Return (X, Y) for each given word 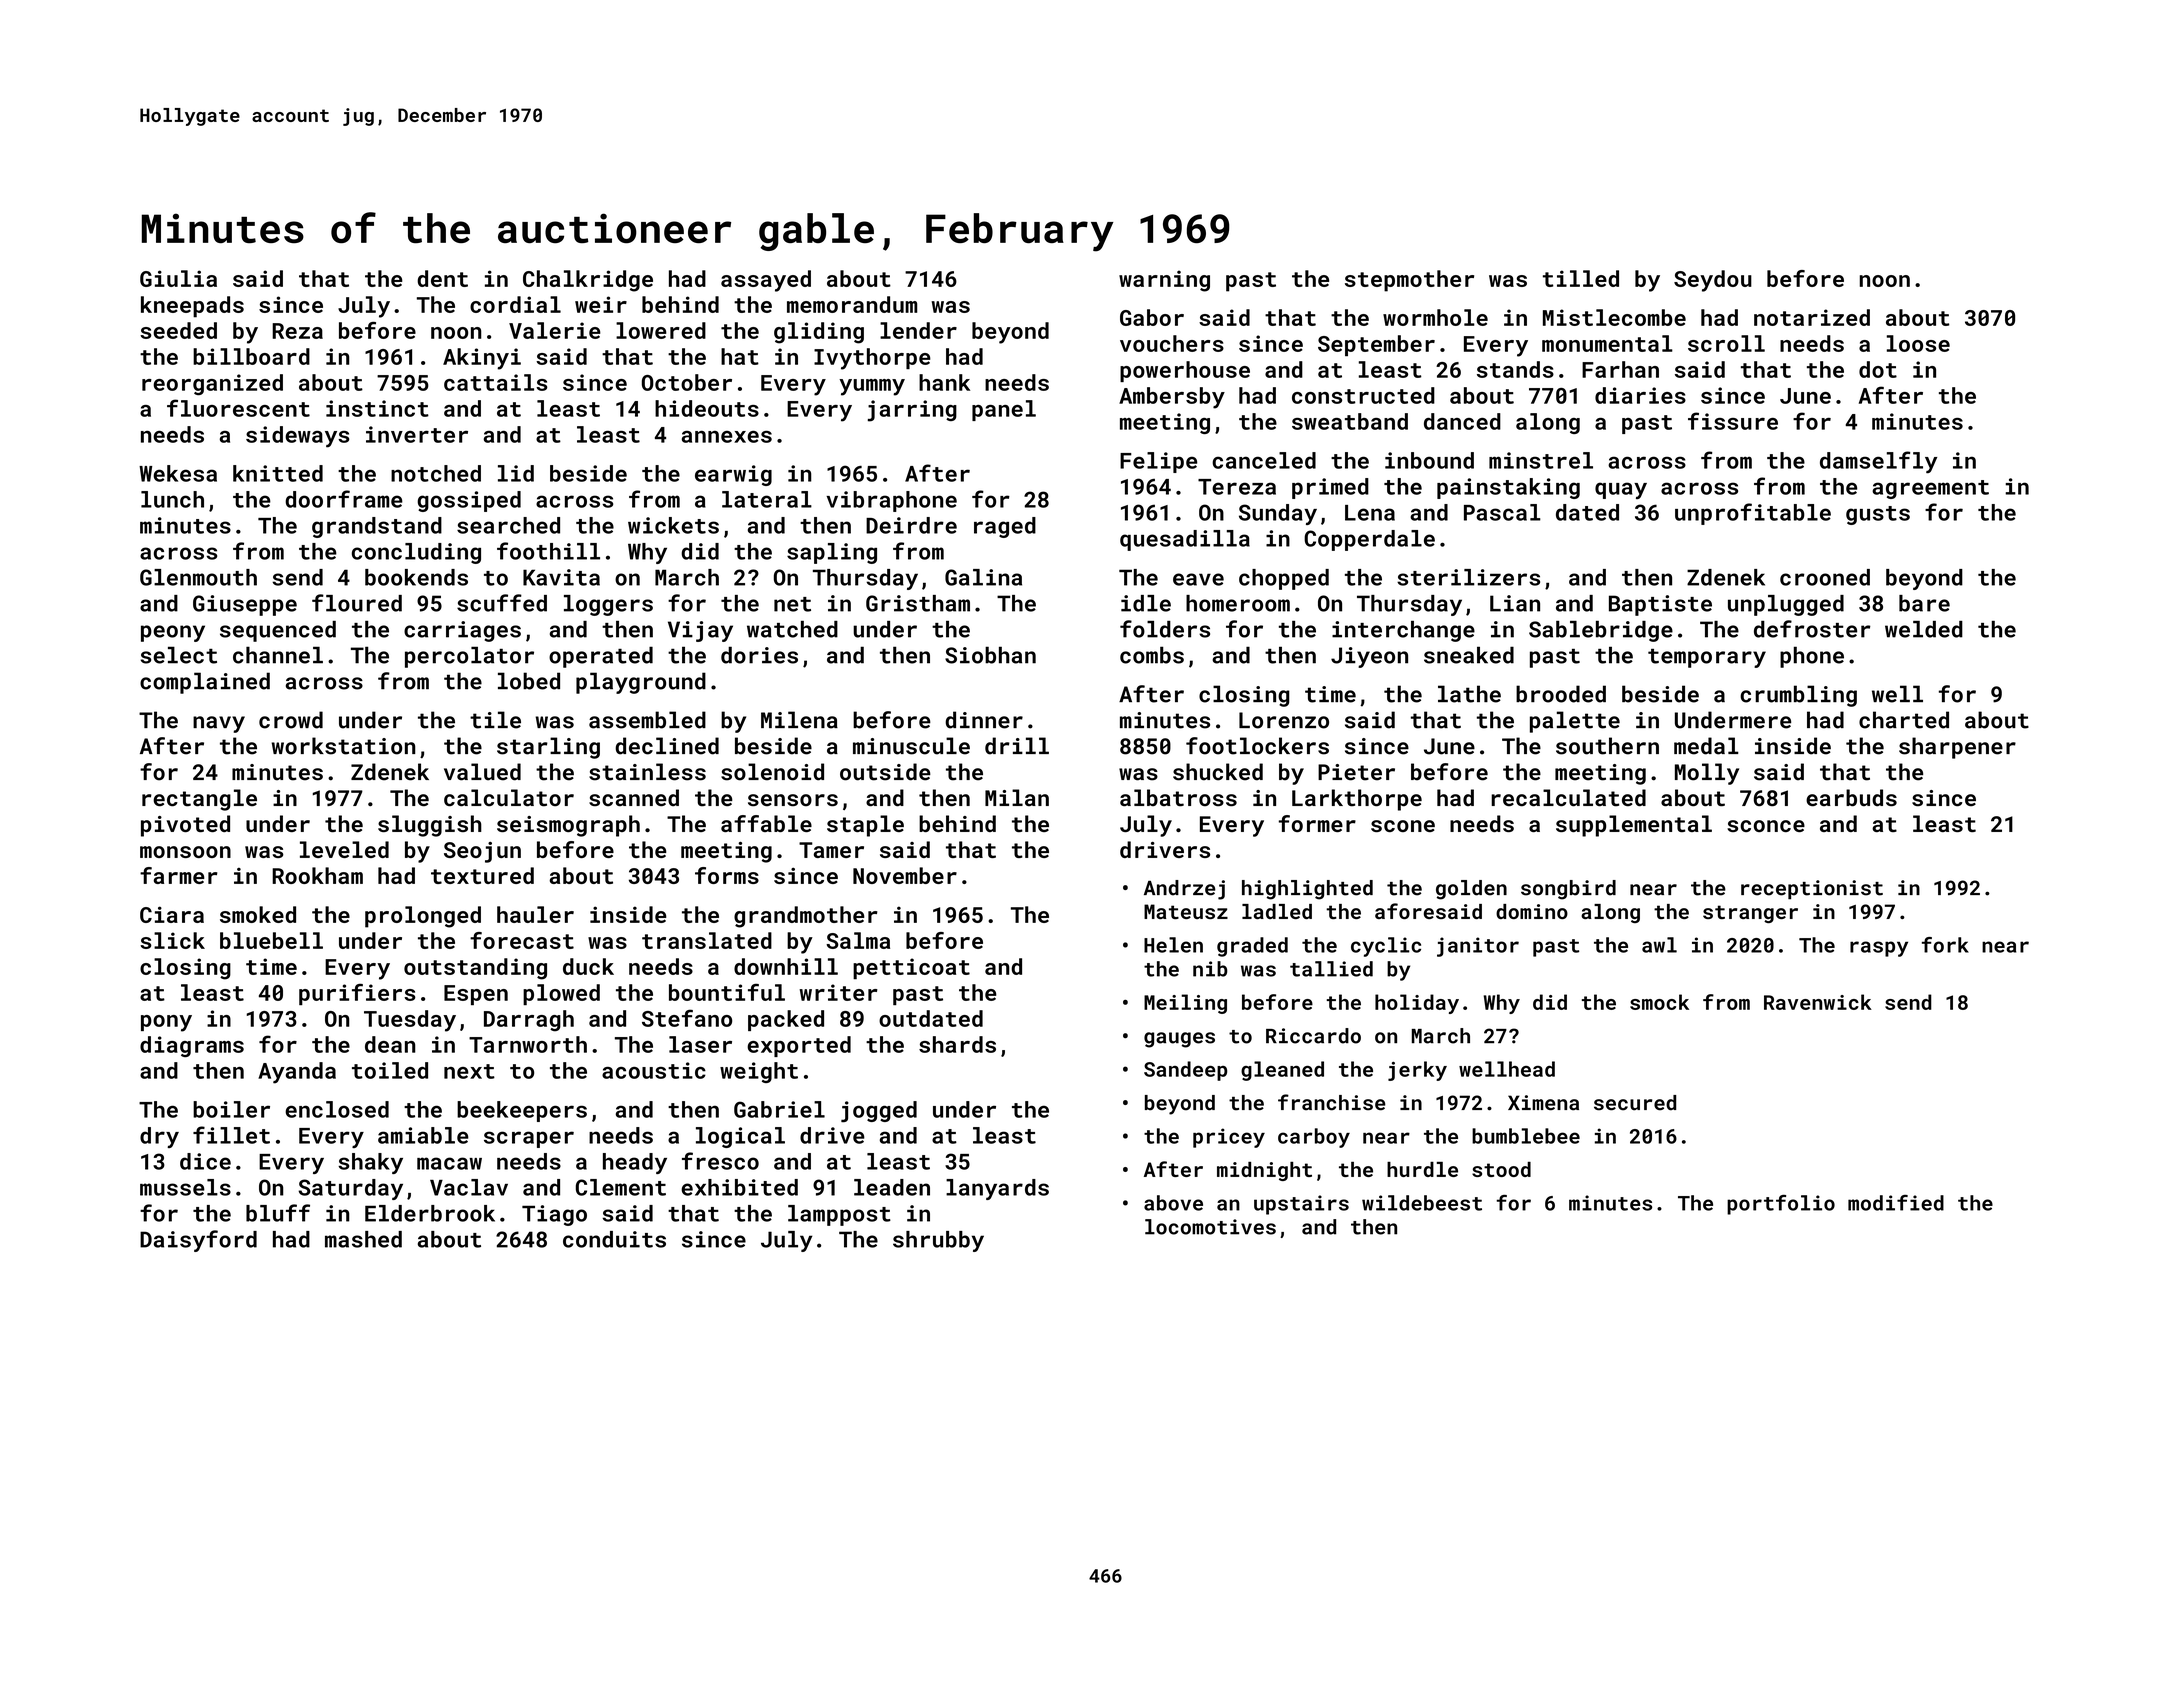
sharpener (1957, 748)
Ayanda (297, 1073)
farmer (178, 875)
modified (1896, 1203)
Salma (858, 940)
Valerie (555, 330)
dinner (984, 720)
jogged (879, 1112)
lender (918, 330)
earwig (733, 475)
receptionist (1812, 890)
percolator (469, 657)
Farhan (1620, 369)
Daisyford (198, 1241)
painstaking (1508, 488)
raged (1005, 527)
